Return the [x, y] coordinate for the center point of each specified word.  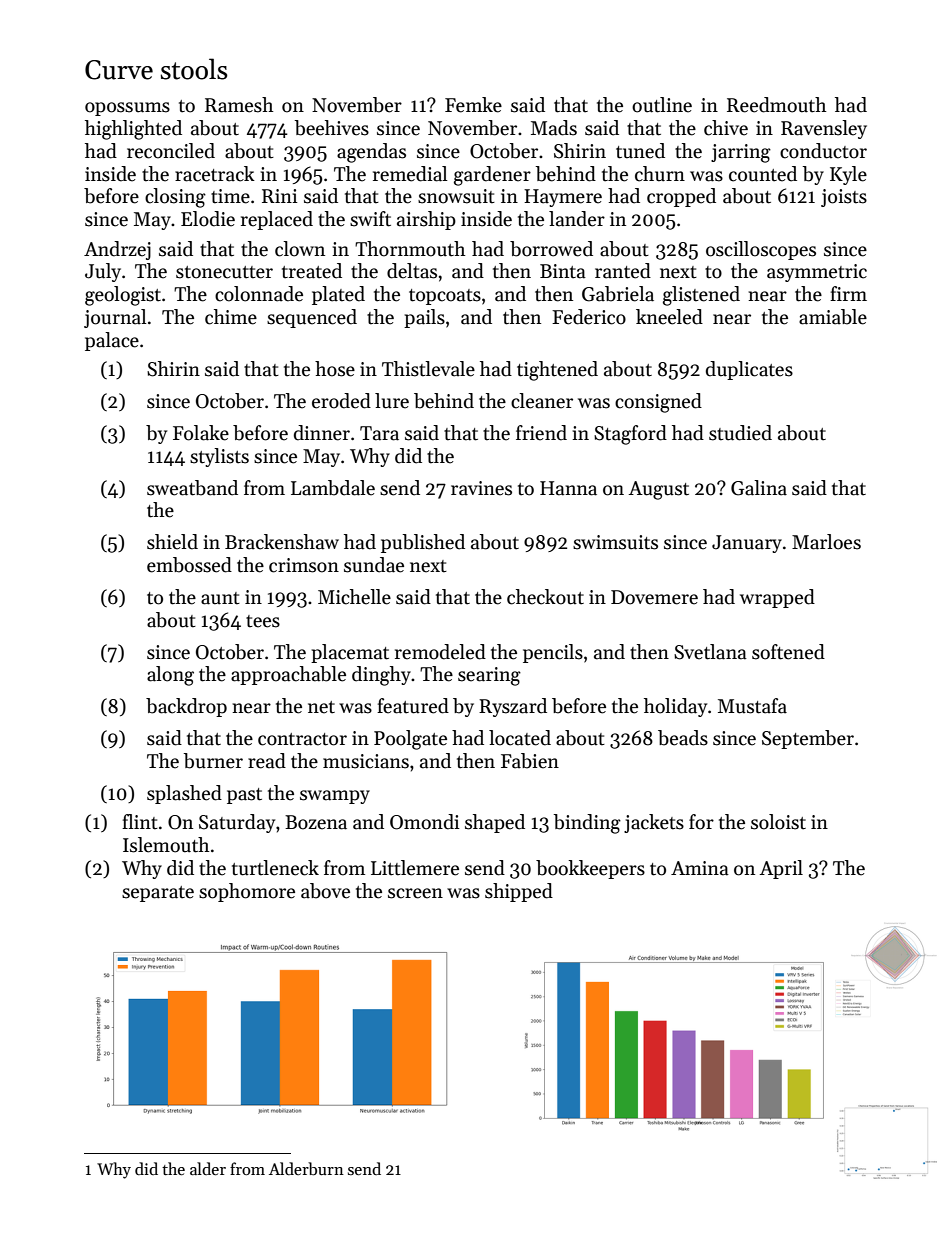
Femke [473, 105]
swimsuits [615, 542]
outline [662, 105]
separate [158, 894]
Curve [119, 70]
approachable [288, 675]
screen [415, 893]
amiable [833, 317]
